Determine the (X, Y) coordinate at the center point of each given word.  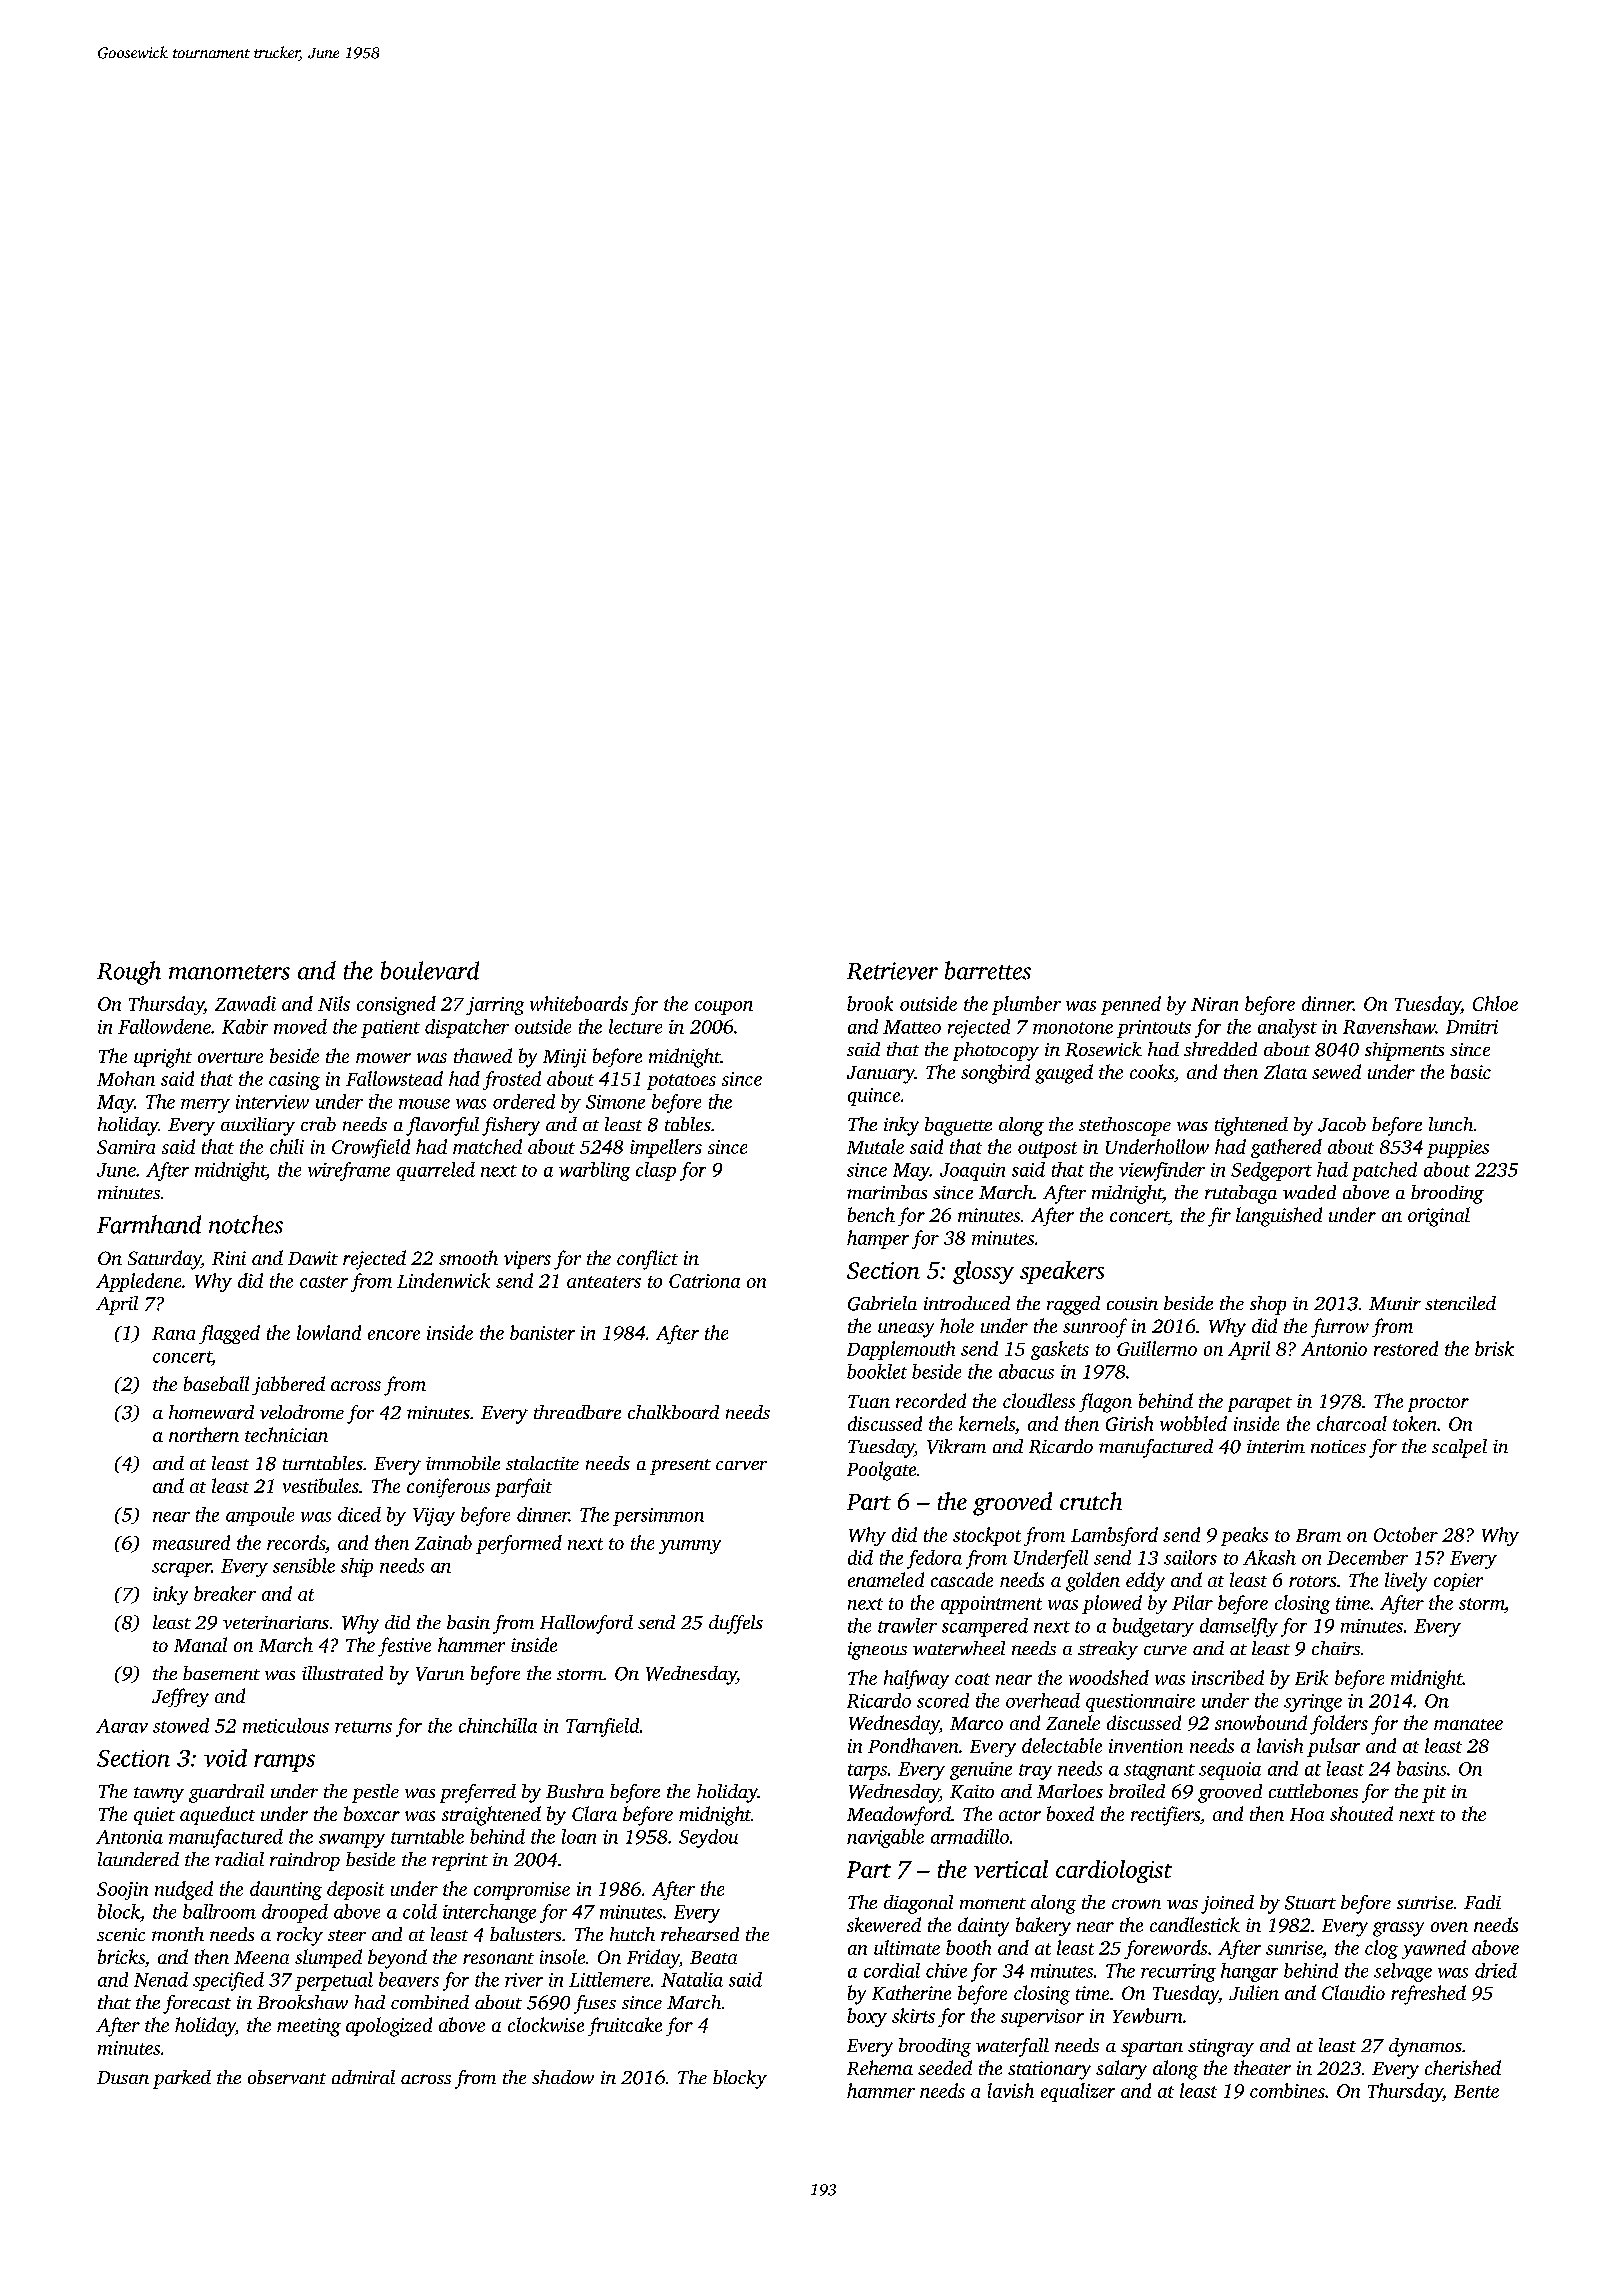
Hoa (1307, 1814)
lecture (635, 1026)
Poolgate (881, 1471)
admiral (363, 2077)
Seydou (708, 1838)
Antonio (1334, 1349)
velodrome (302, 1412)
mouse (424, 1104)
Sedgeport (1271, 1171)
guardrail (226, 1793)
